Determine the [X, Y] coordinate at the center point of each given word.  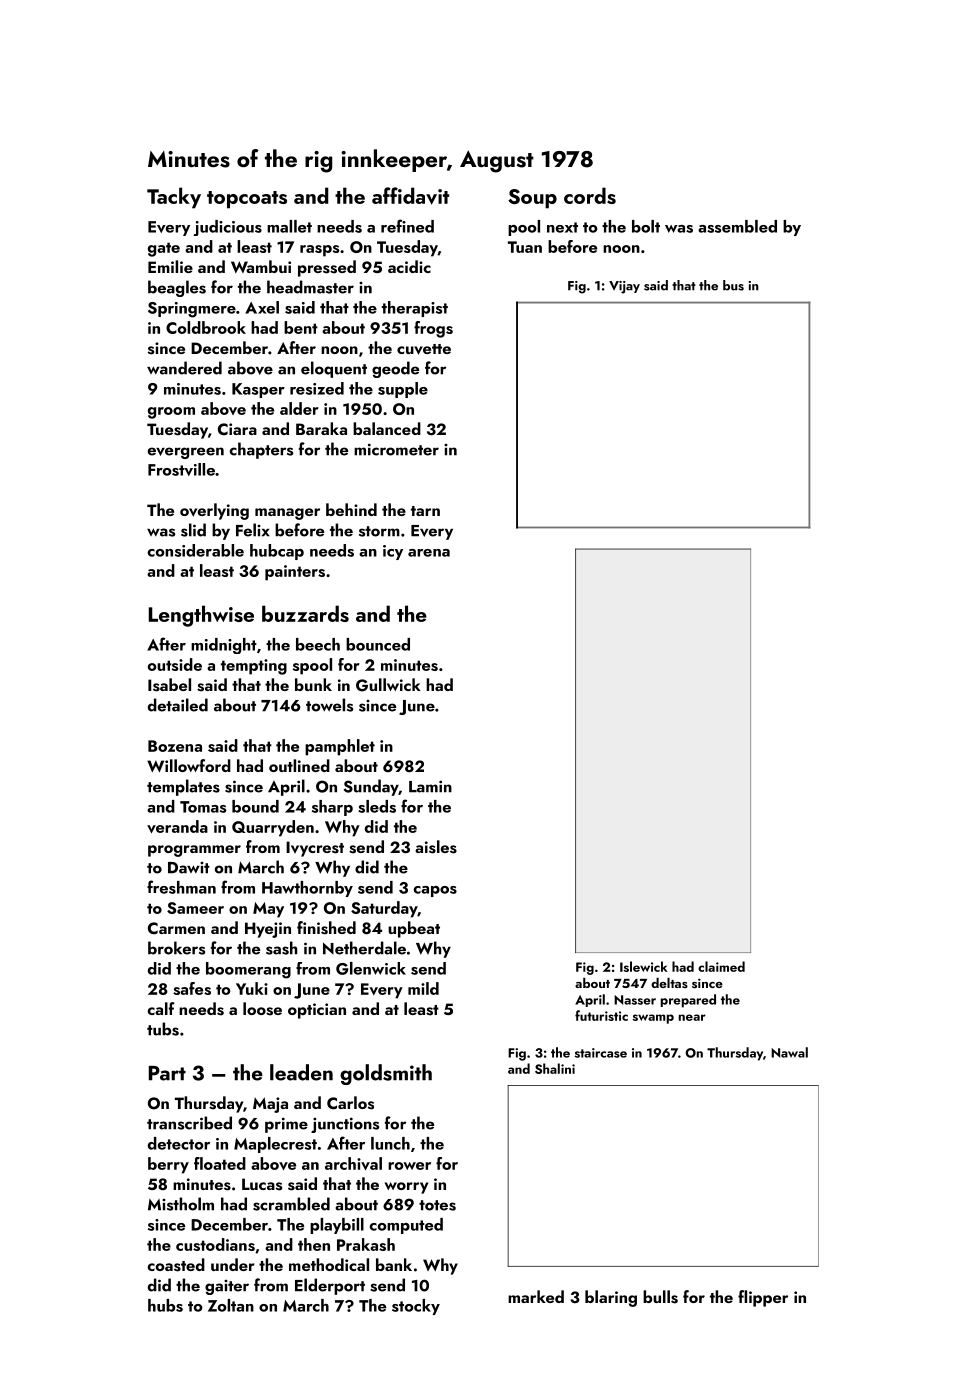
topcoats [247, 200]
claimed [721, 966]
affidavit [410, 196]
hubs [165, 1305]
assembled [737, 226]
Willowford [189, 765]
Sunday [371, 787]
